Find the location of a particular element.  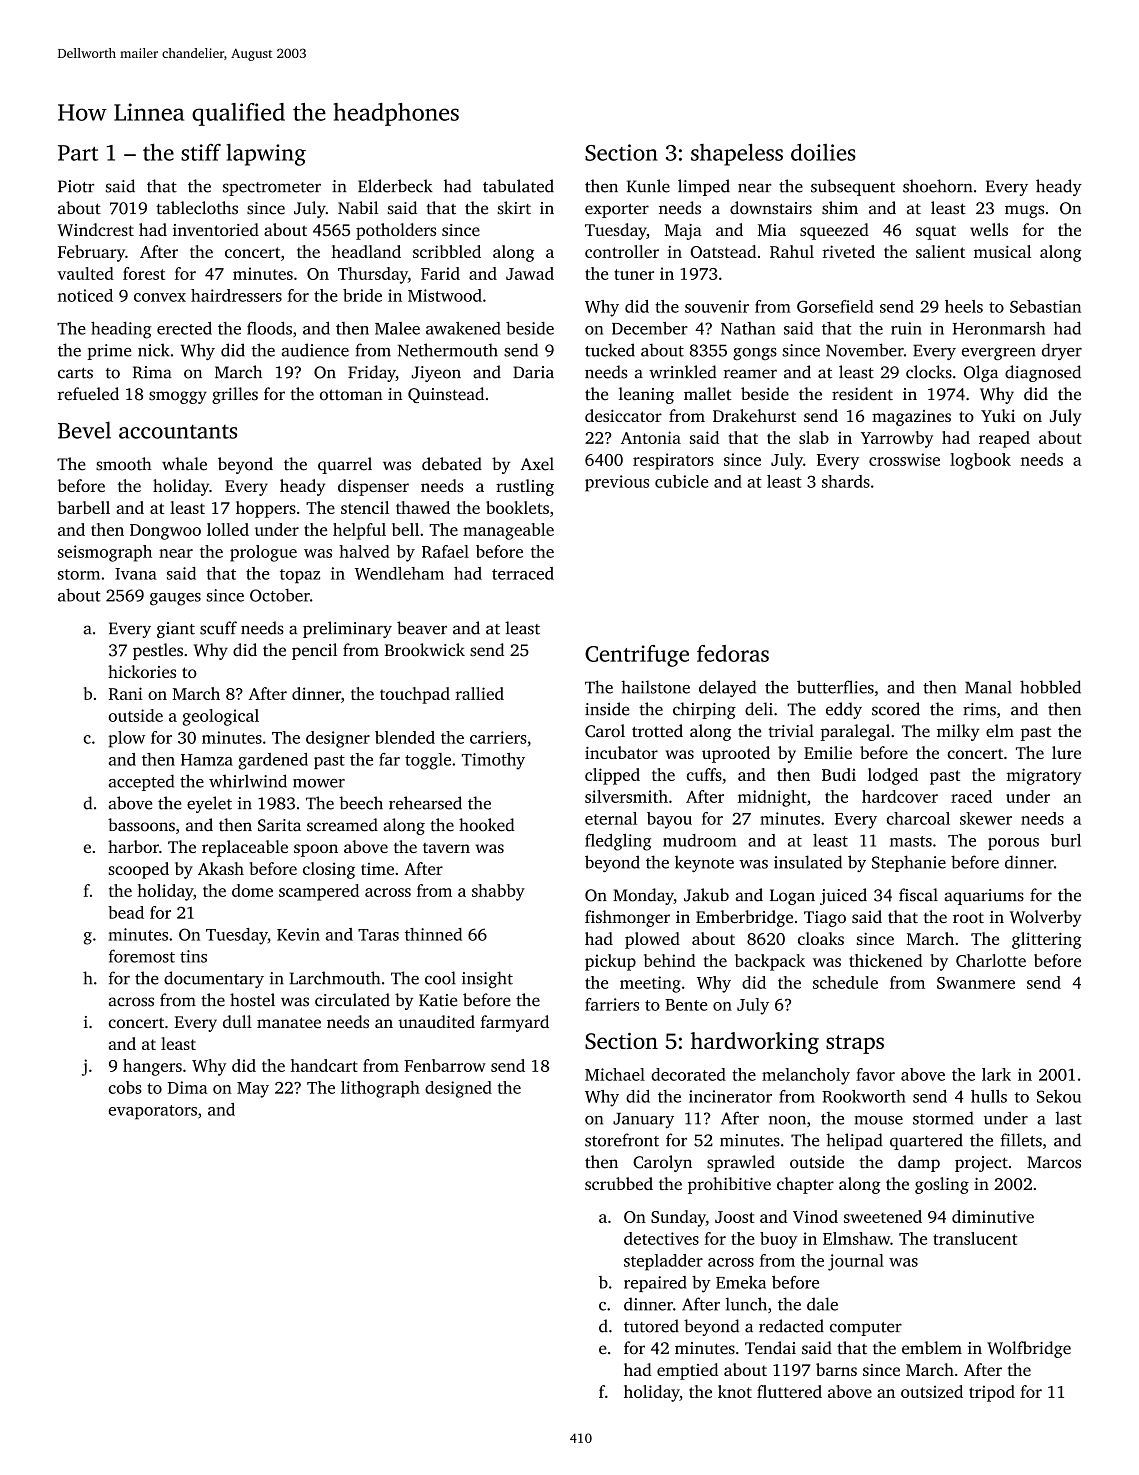

scribbled is located at coordinates (447, 251).
